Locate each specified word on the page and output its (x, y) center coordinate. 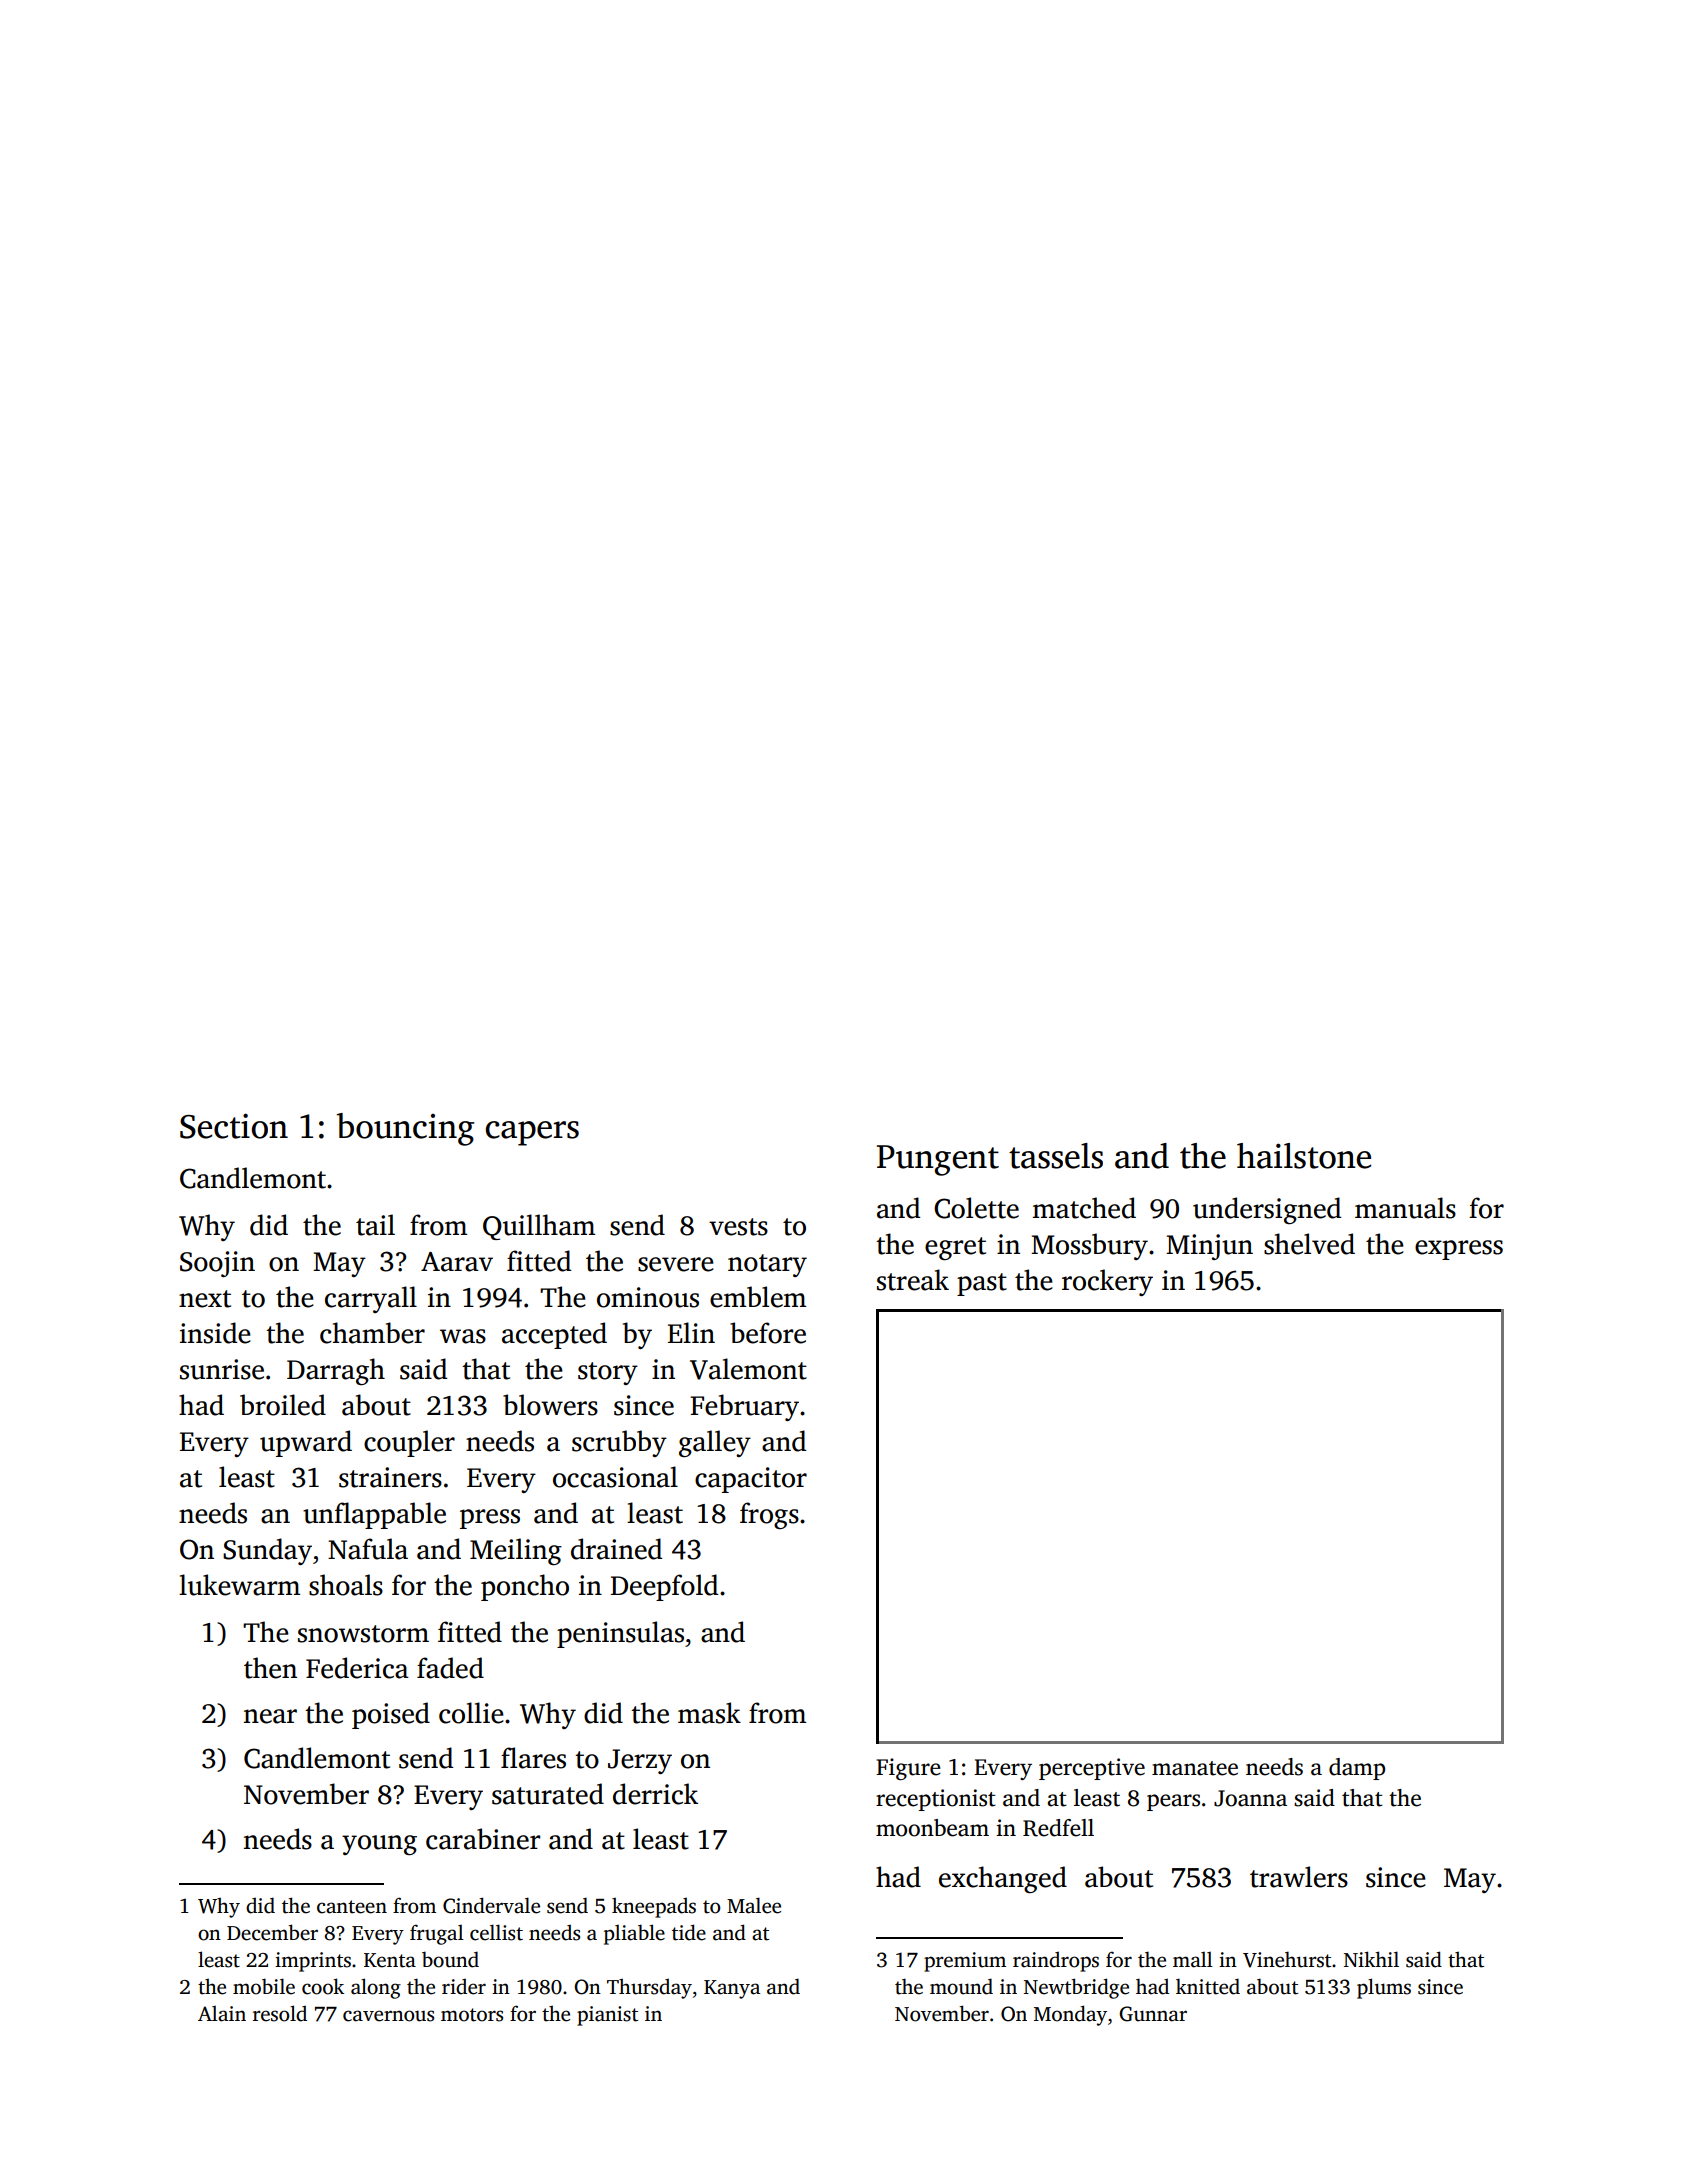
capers (532, 1133)
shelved (1309, 1244)
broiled (283, 1405)
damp (1357, 1769)
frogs (769, 1515)
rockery (1107, 1282)
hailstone (1304, 1156)
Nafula (368, 1549)
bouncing (405, 1129)
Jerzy (640, 1761)
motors (472, 2015)
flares (533, 1758)
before (768, 1333)
